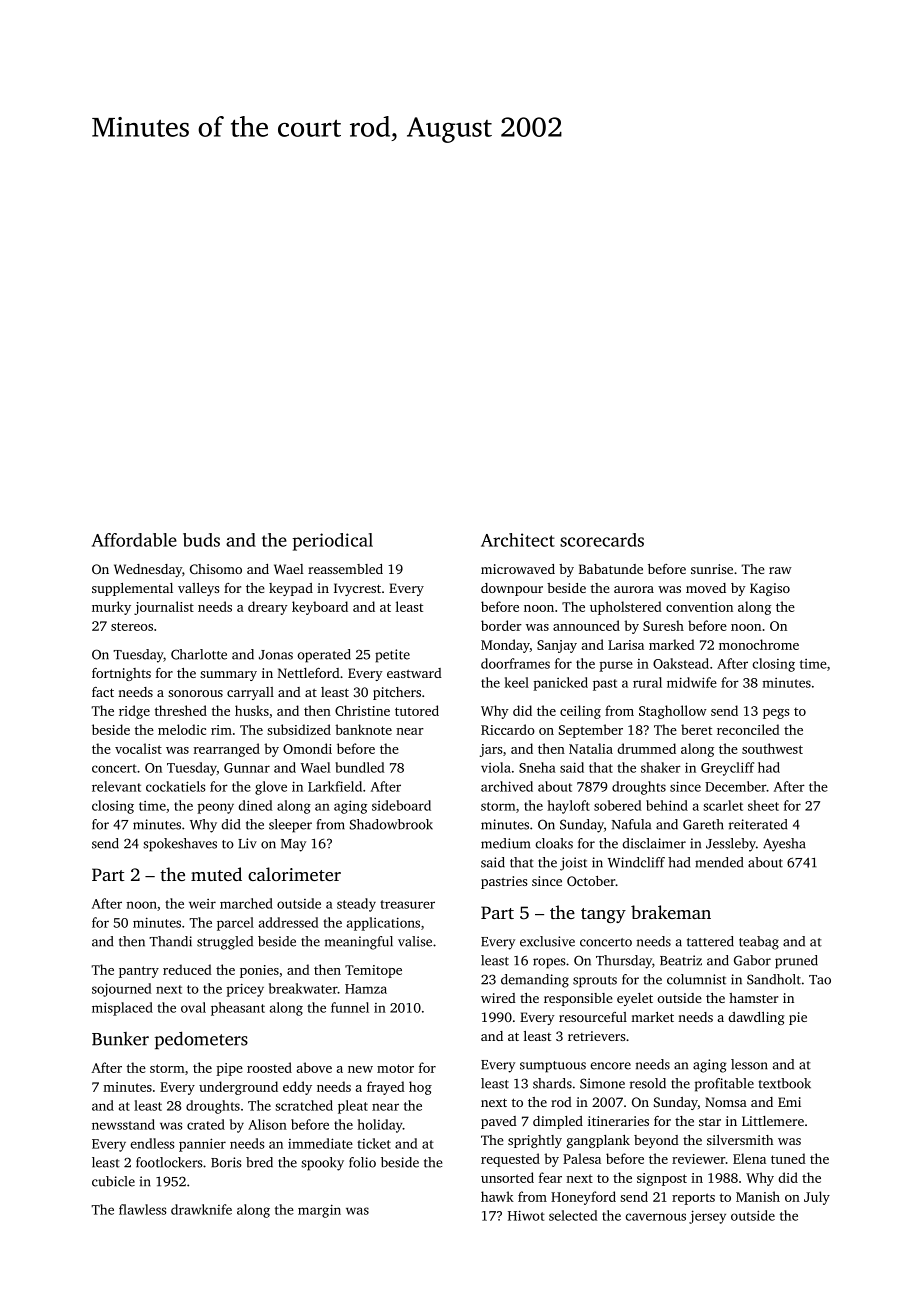  I want to click on Hiwot, so click(526, 1215).
